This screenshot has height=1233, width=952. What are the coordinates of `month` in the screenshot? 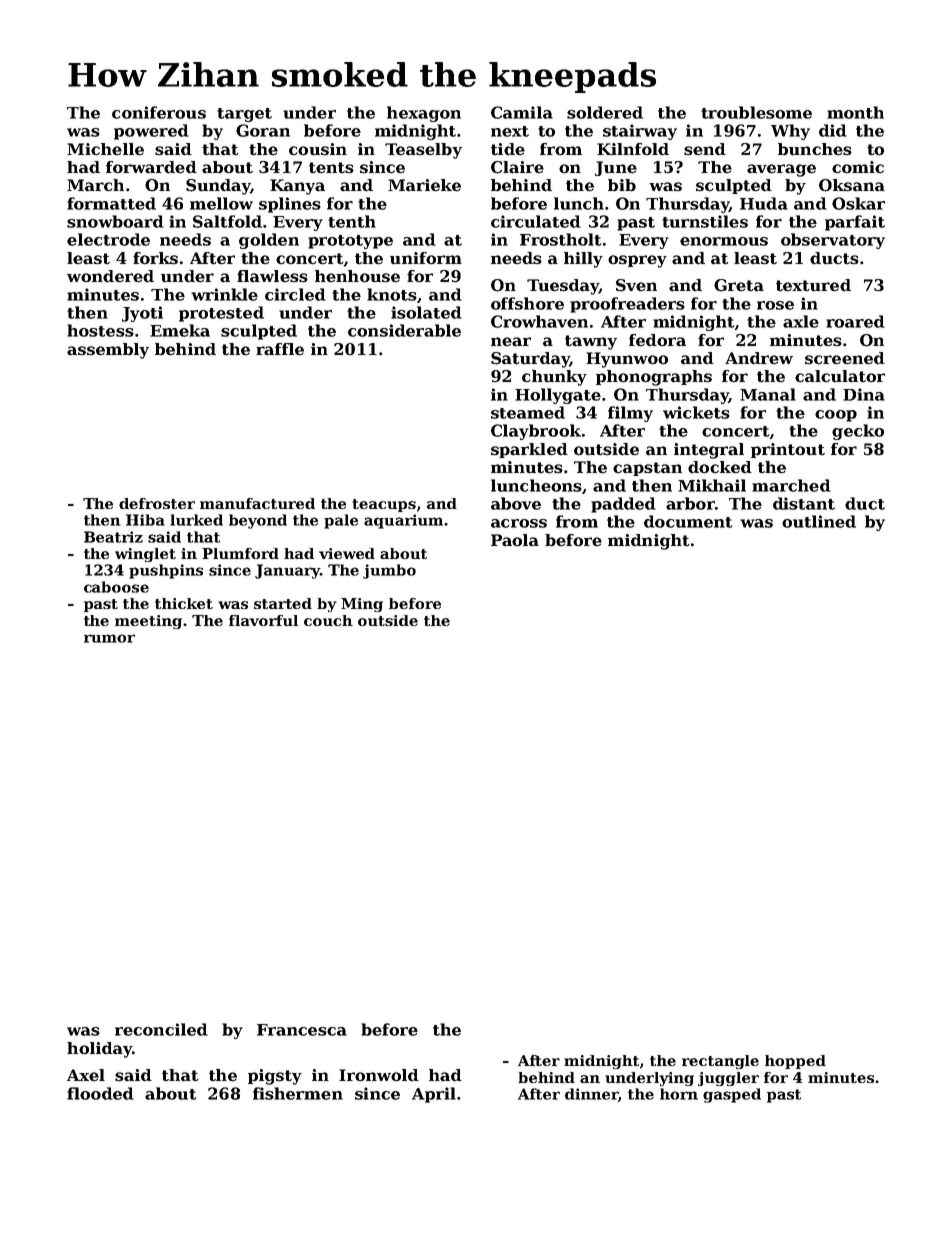 It's located at (855, 112).
